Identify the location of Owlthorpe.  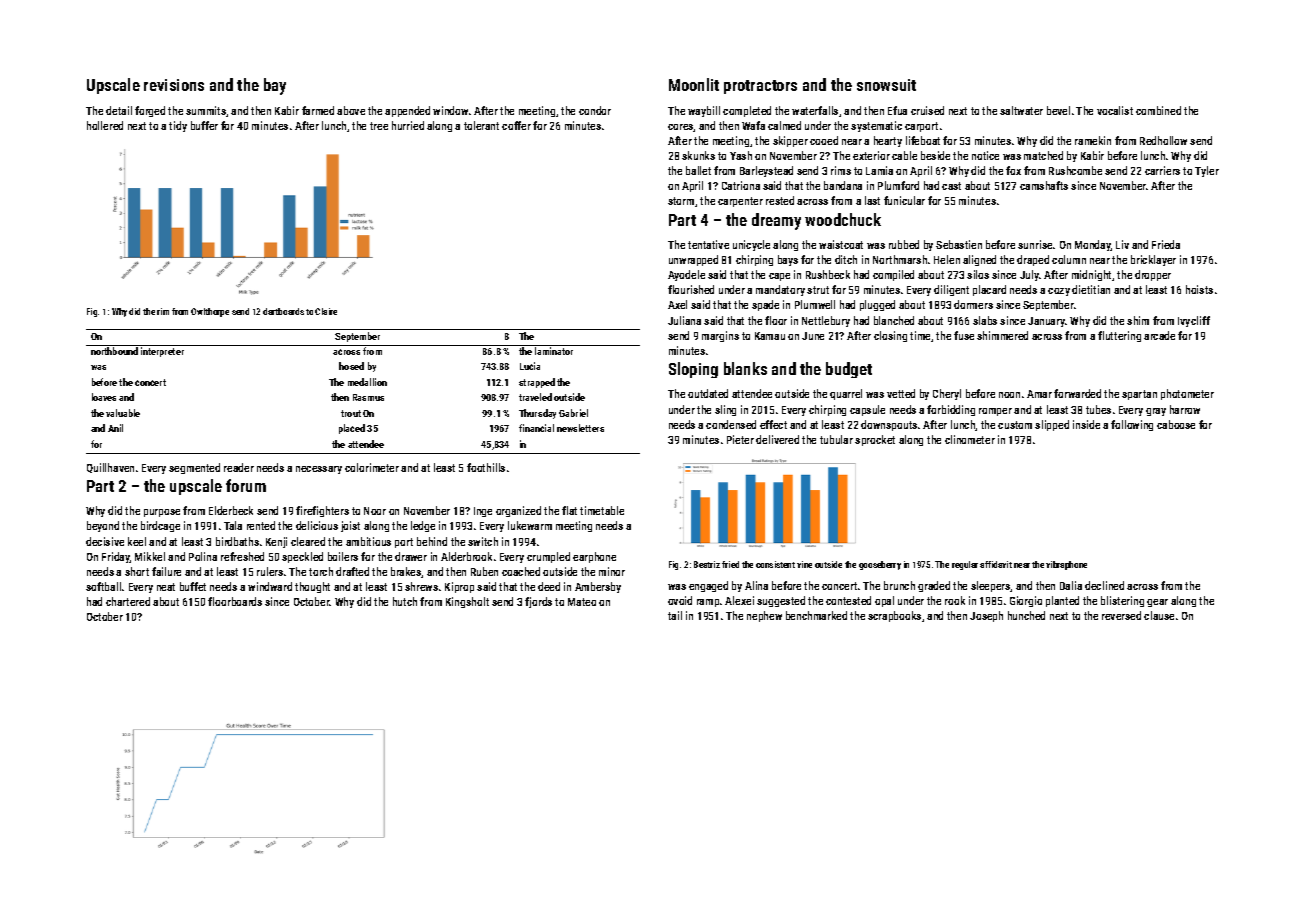
(210, 312).
